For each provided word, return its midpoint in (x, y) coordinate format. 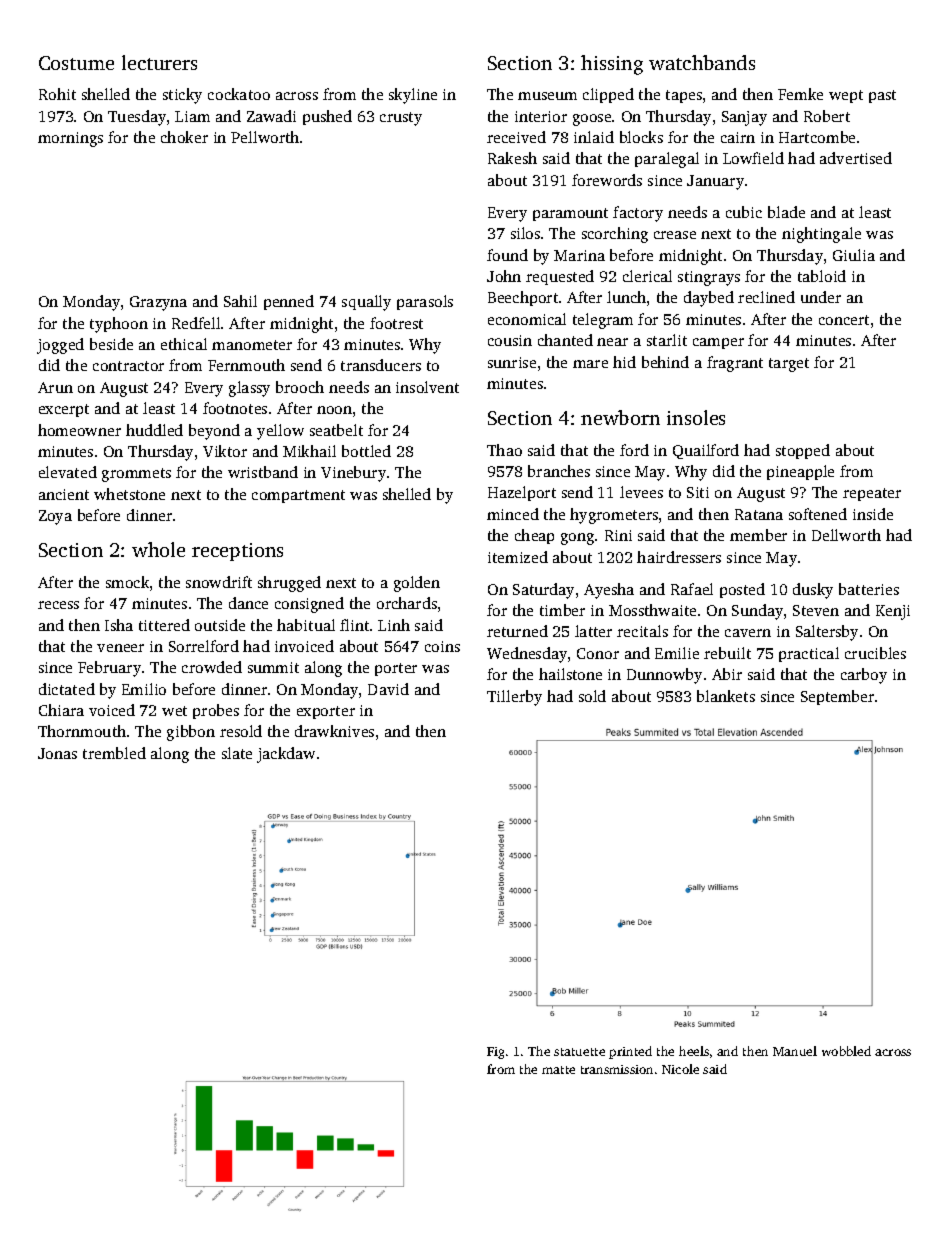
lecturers (159, 62)
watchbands (702, 62)
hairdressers (679, 557)
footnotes (235, 408)
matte (558, 1070)
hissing (612, 65)
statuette (579, 1052)
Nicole (680, 1069)
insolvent (427, 387)
